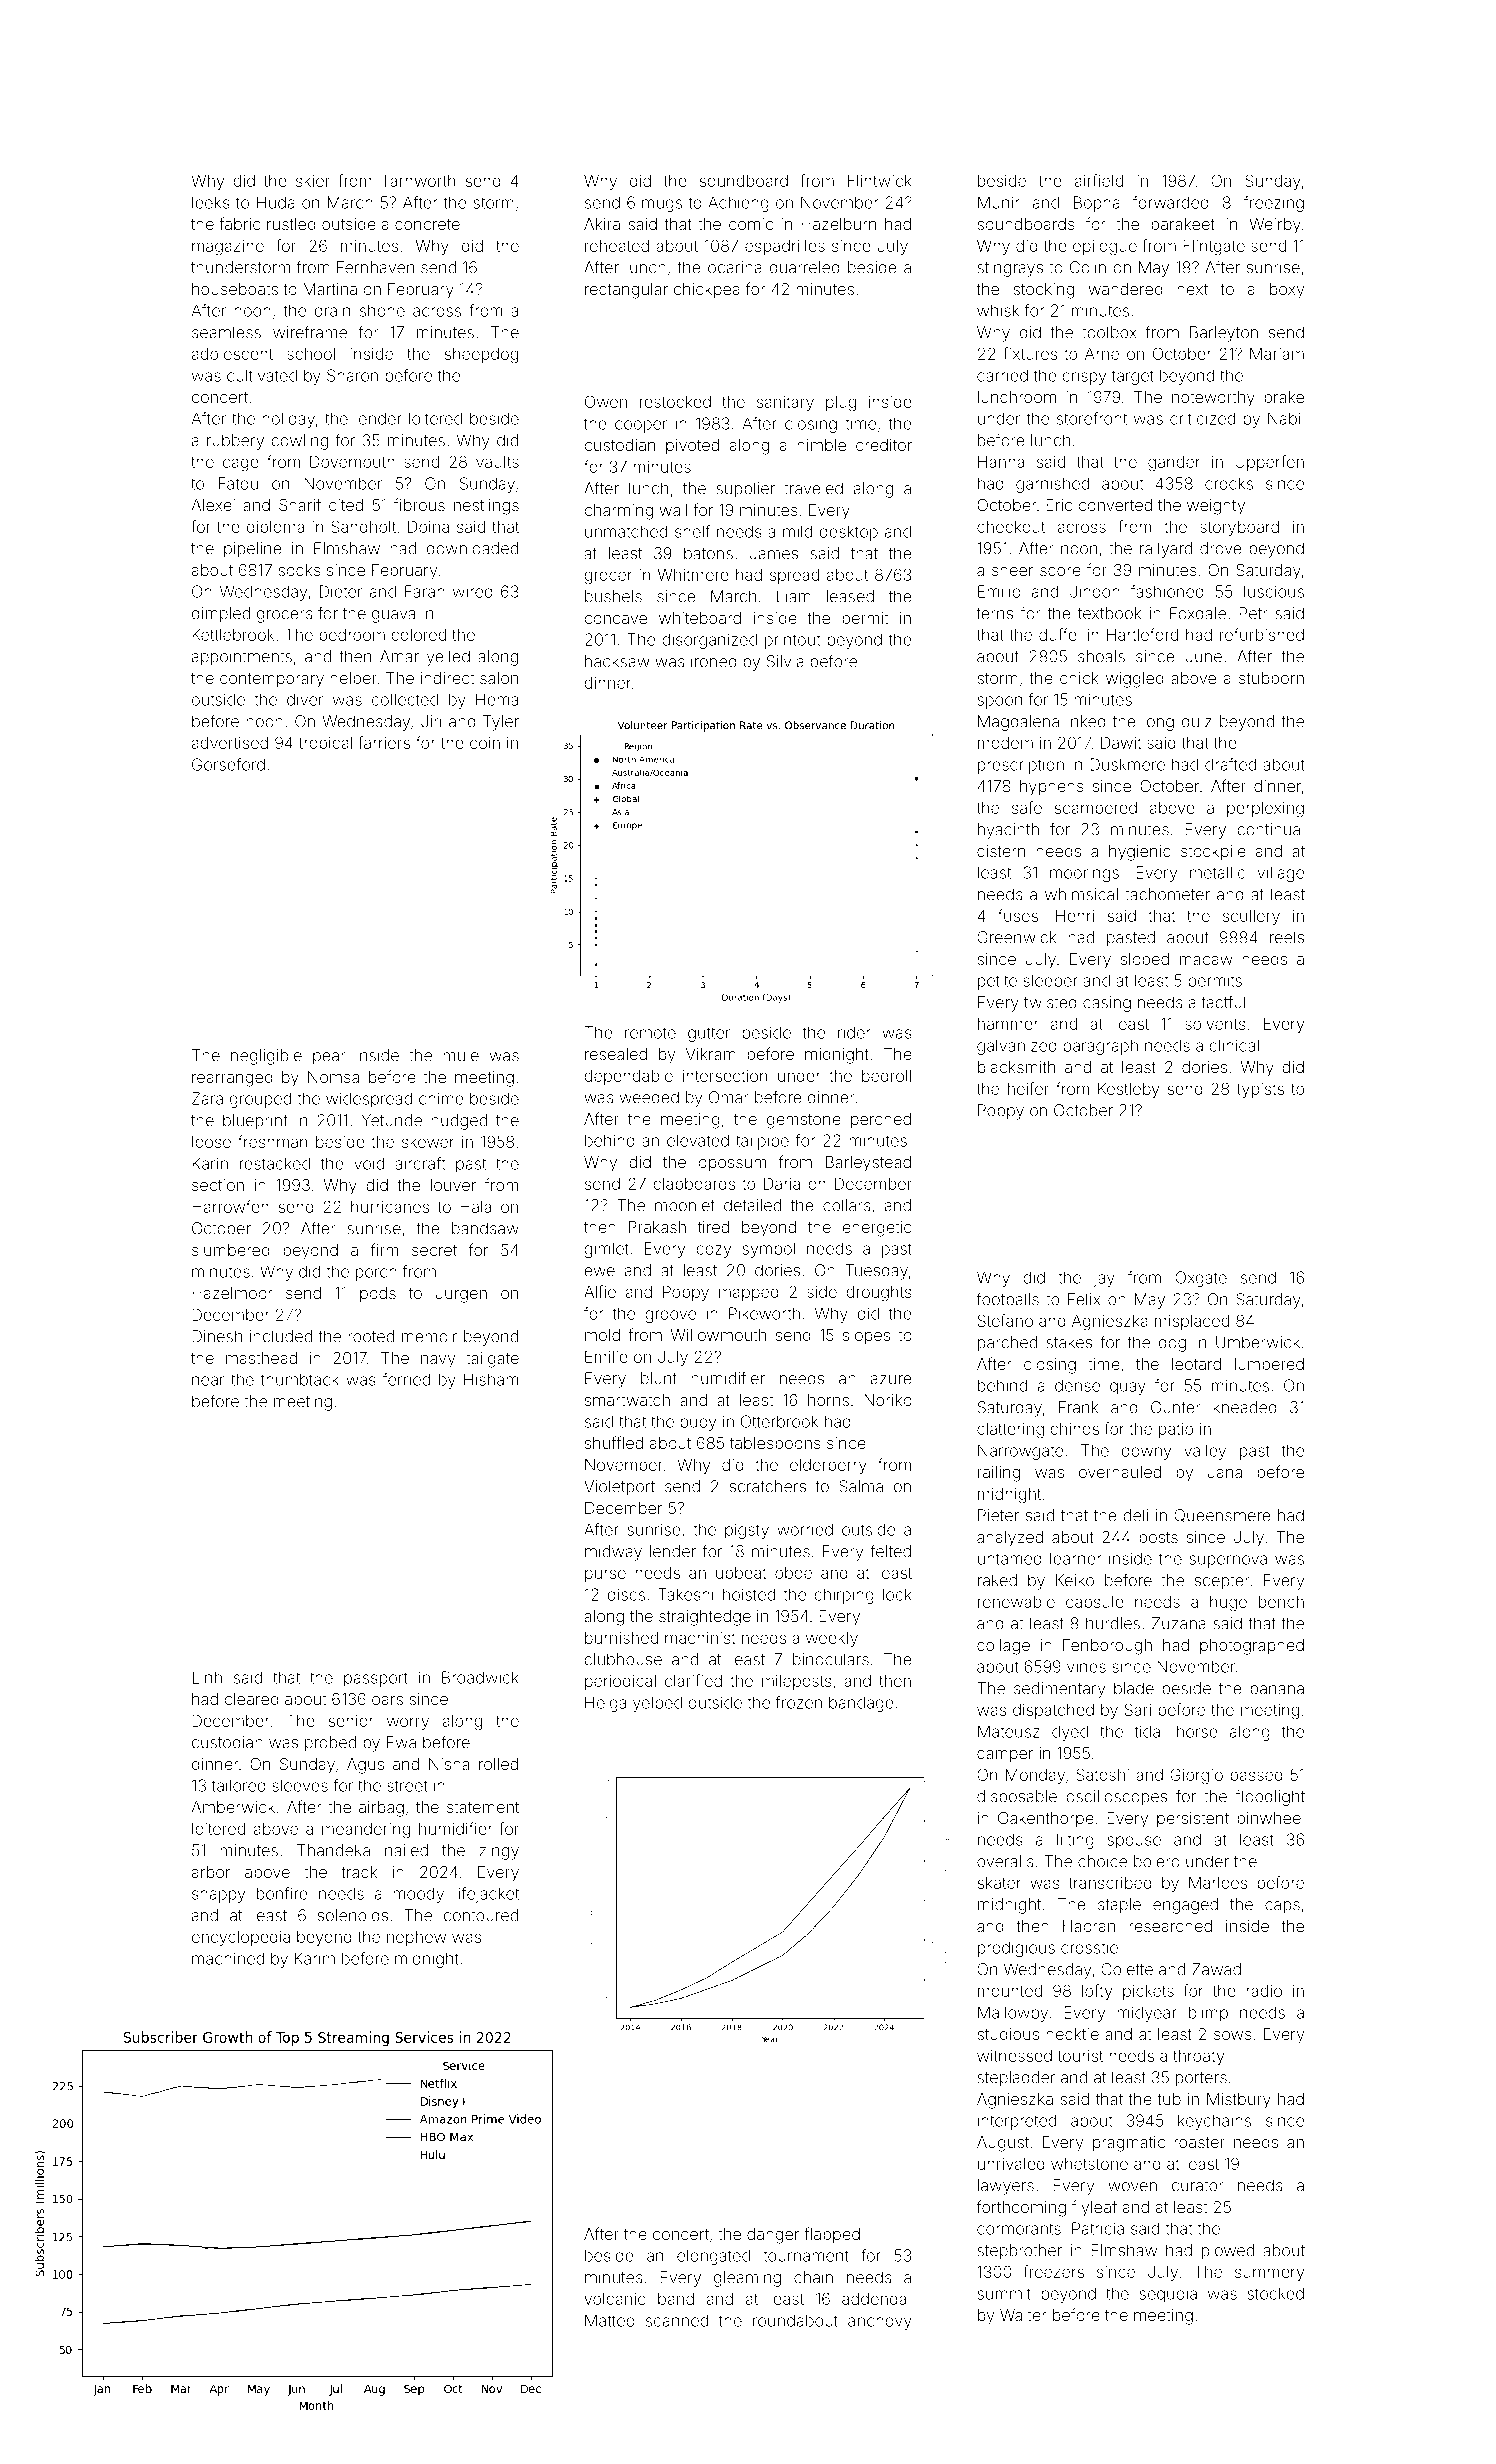 This document has width=1496, height=2464. Describe the element at coordinates (228, 1958) in the document. I see `machined` at that location.
